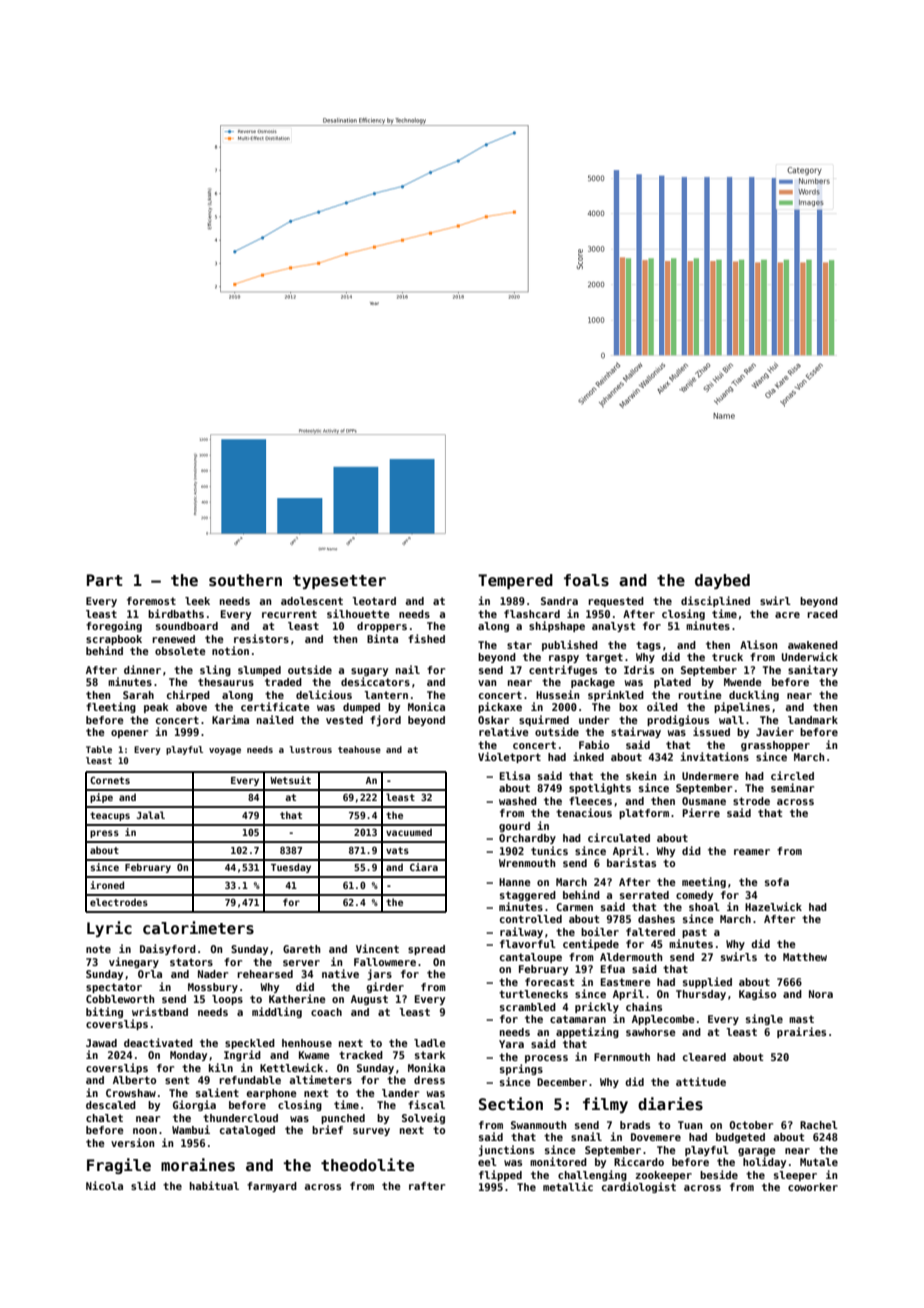  Describe the element at coordinates (787, 615) in the page. I see `acre` at that location.
